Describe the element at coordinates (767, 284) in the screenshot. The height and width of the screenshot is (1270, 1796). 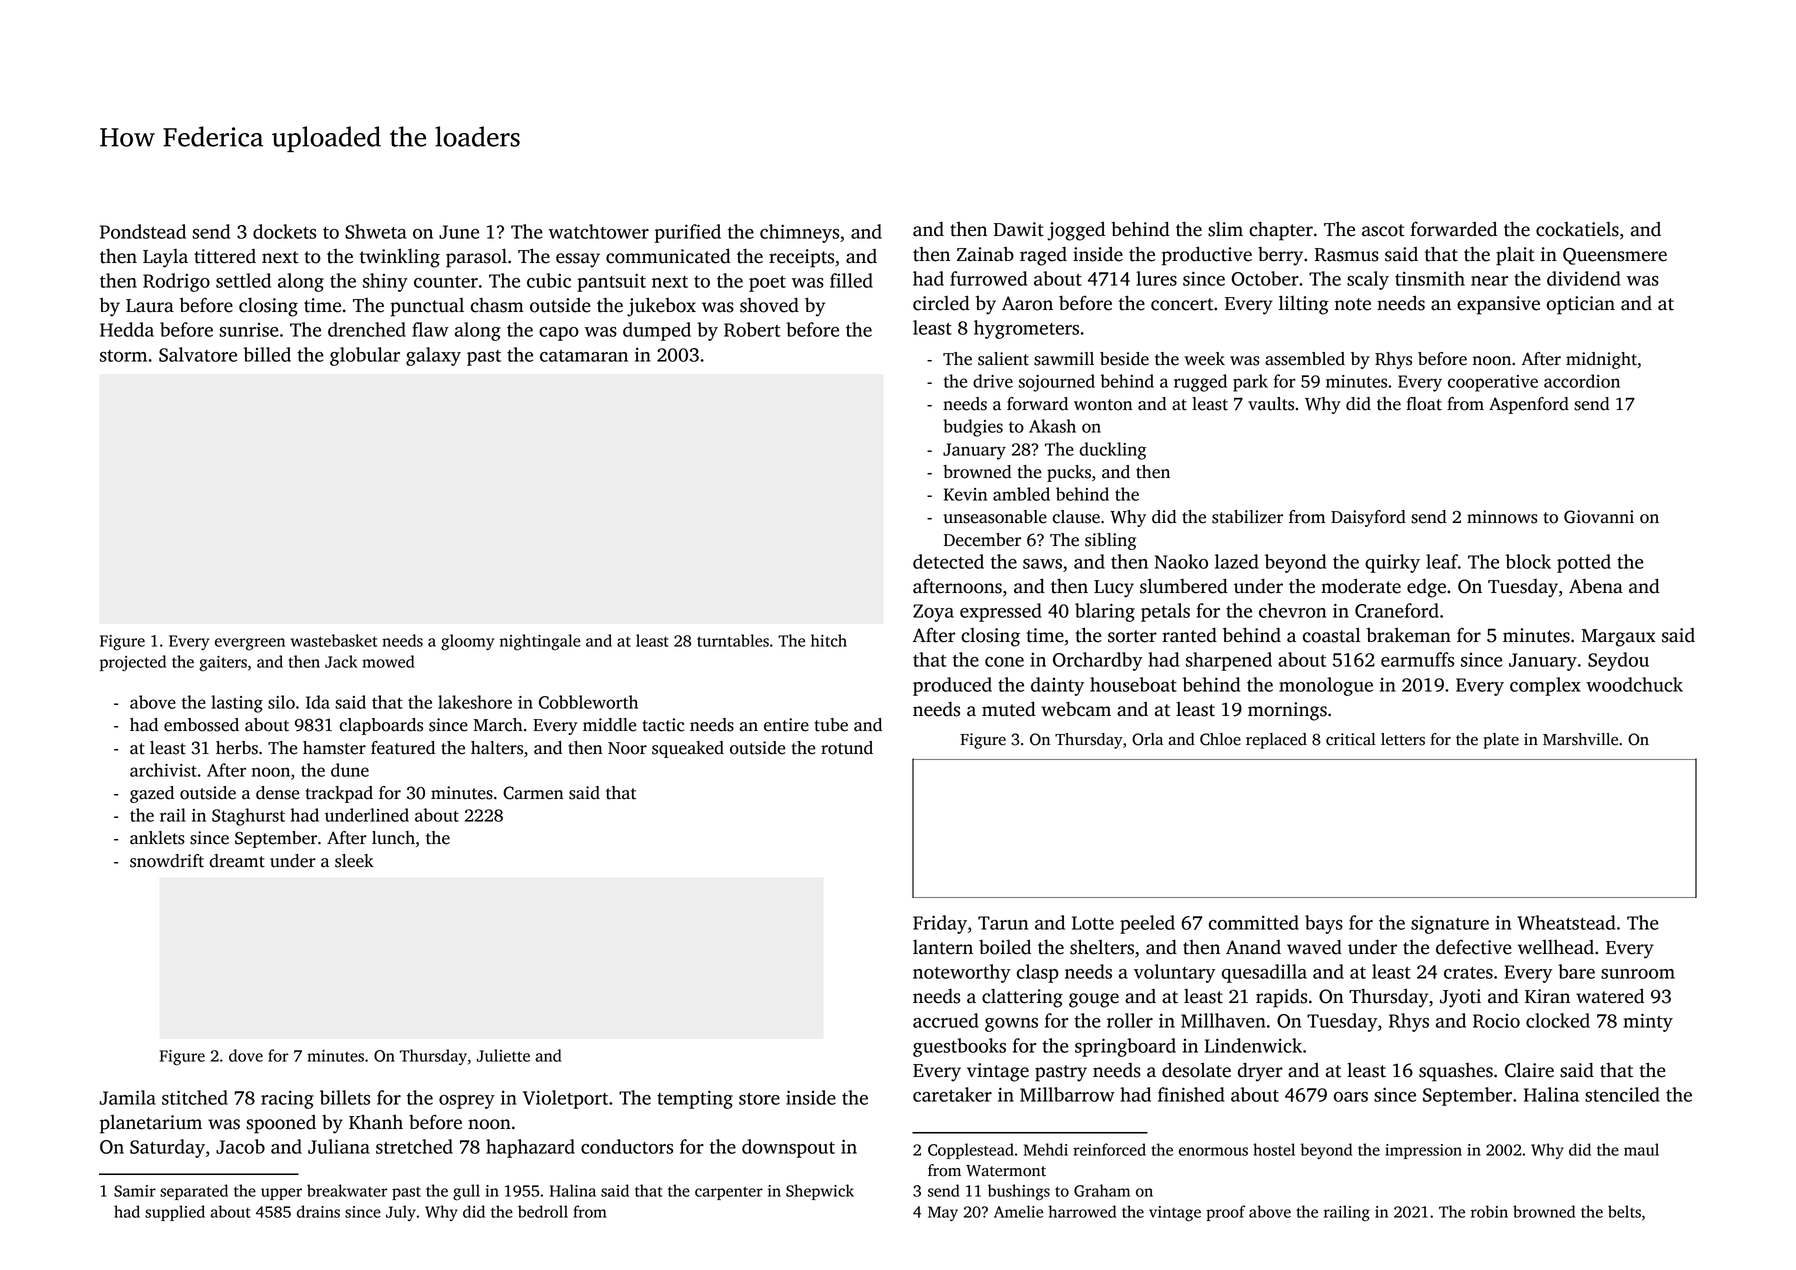
I see `poet` at that location.
